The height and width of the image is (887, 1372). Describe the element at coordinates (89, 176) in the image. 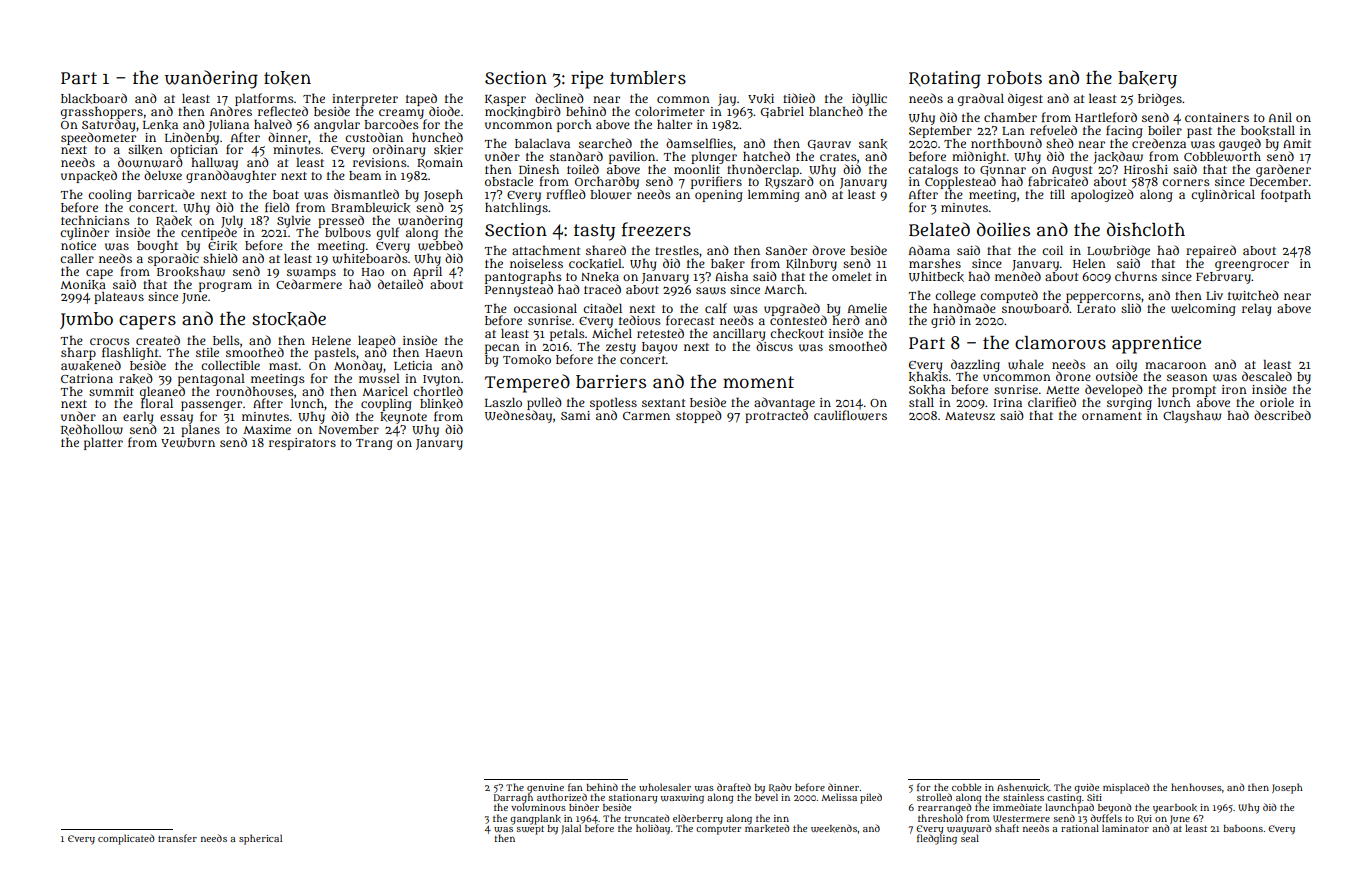

I see `unpacked` at that location.
